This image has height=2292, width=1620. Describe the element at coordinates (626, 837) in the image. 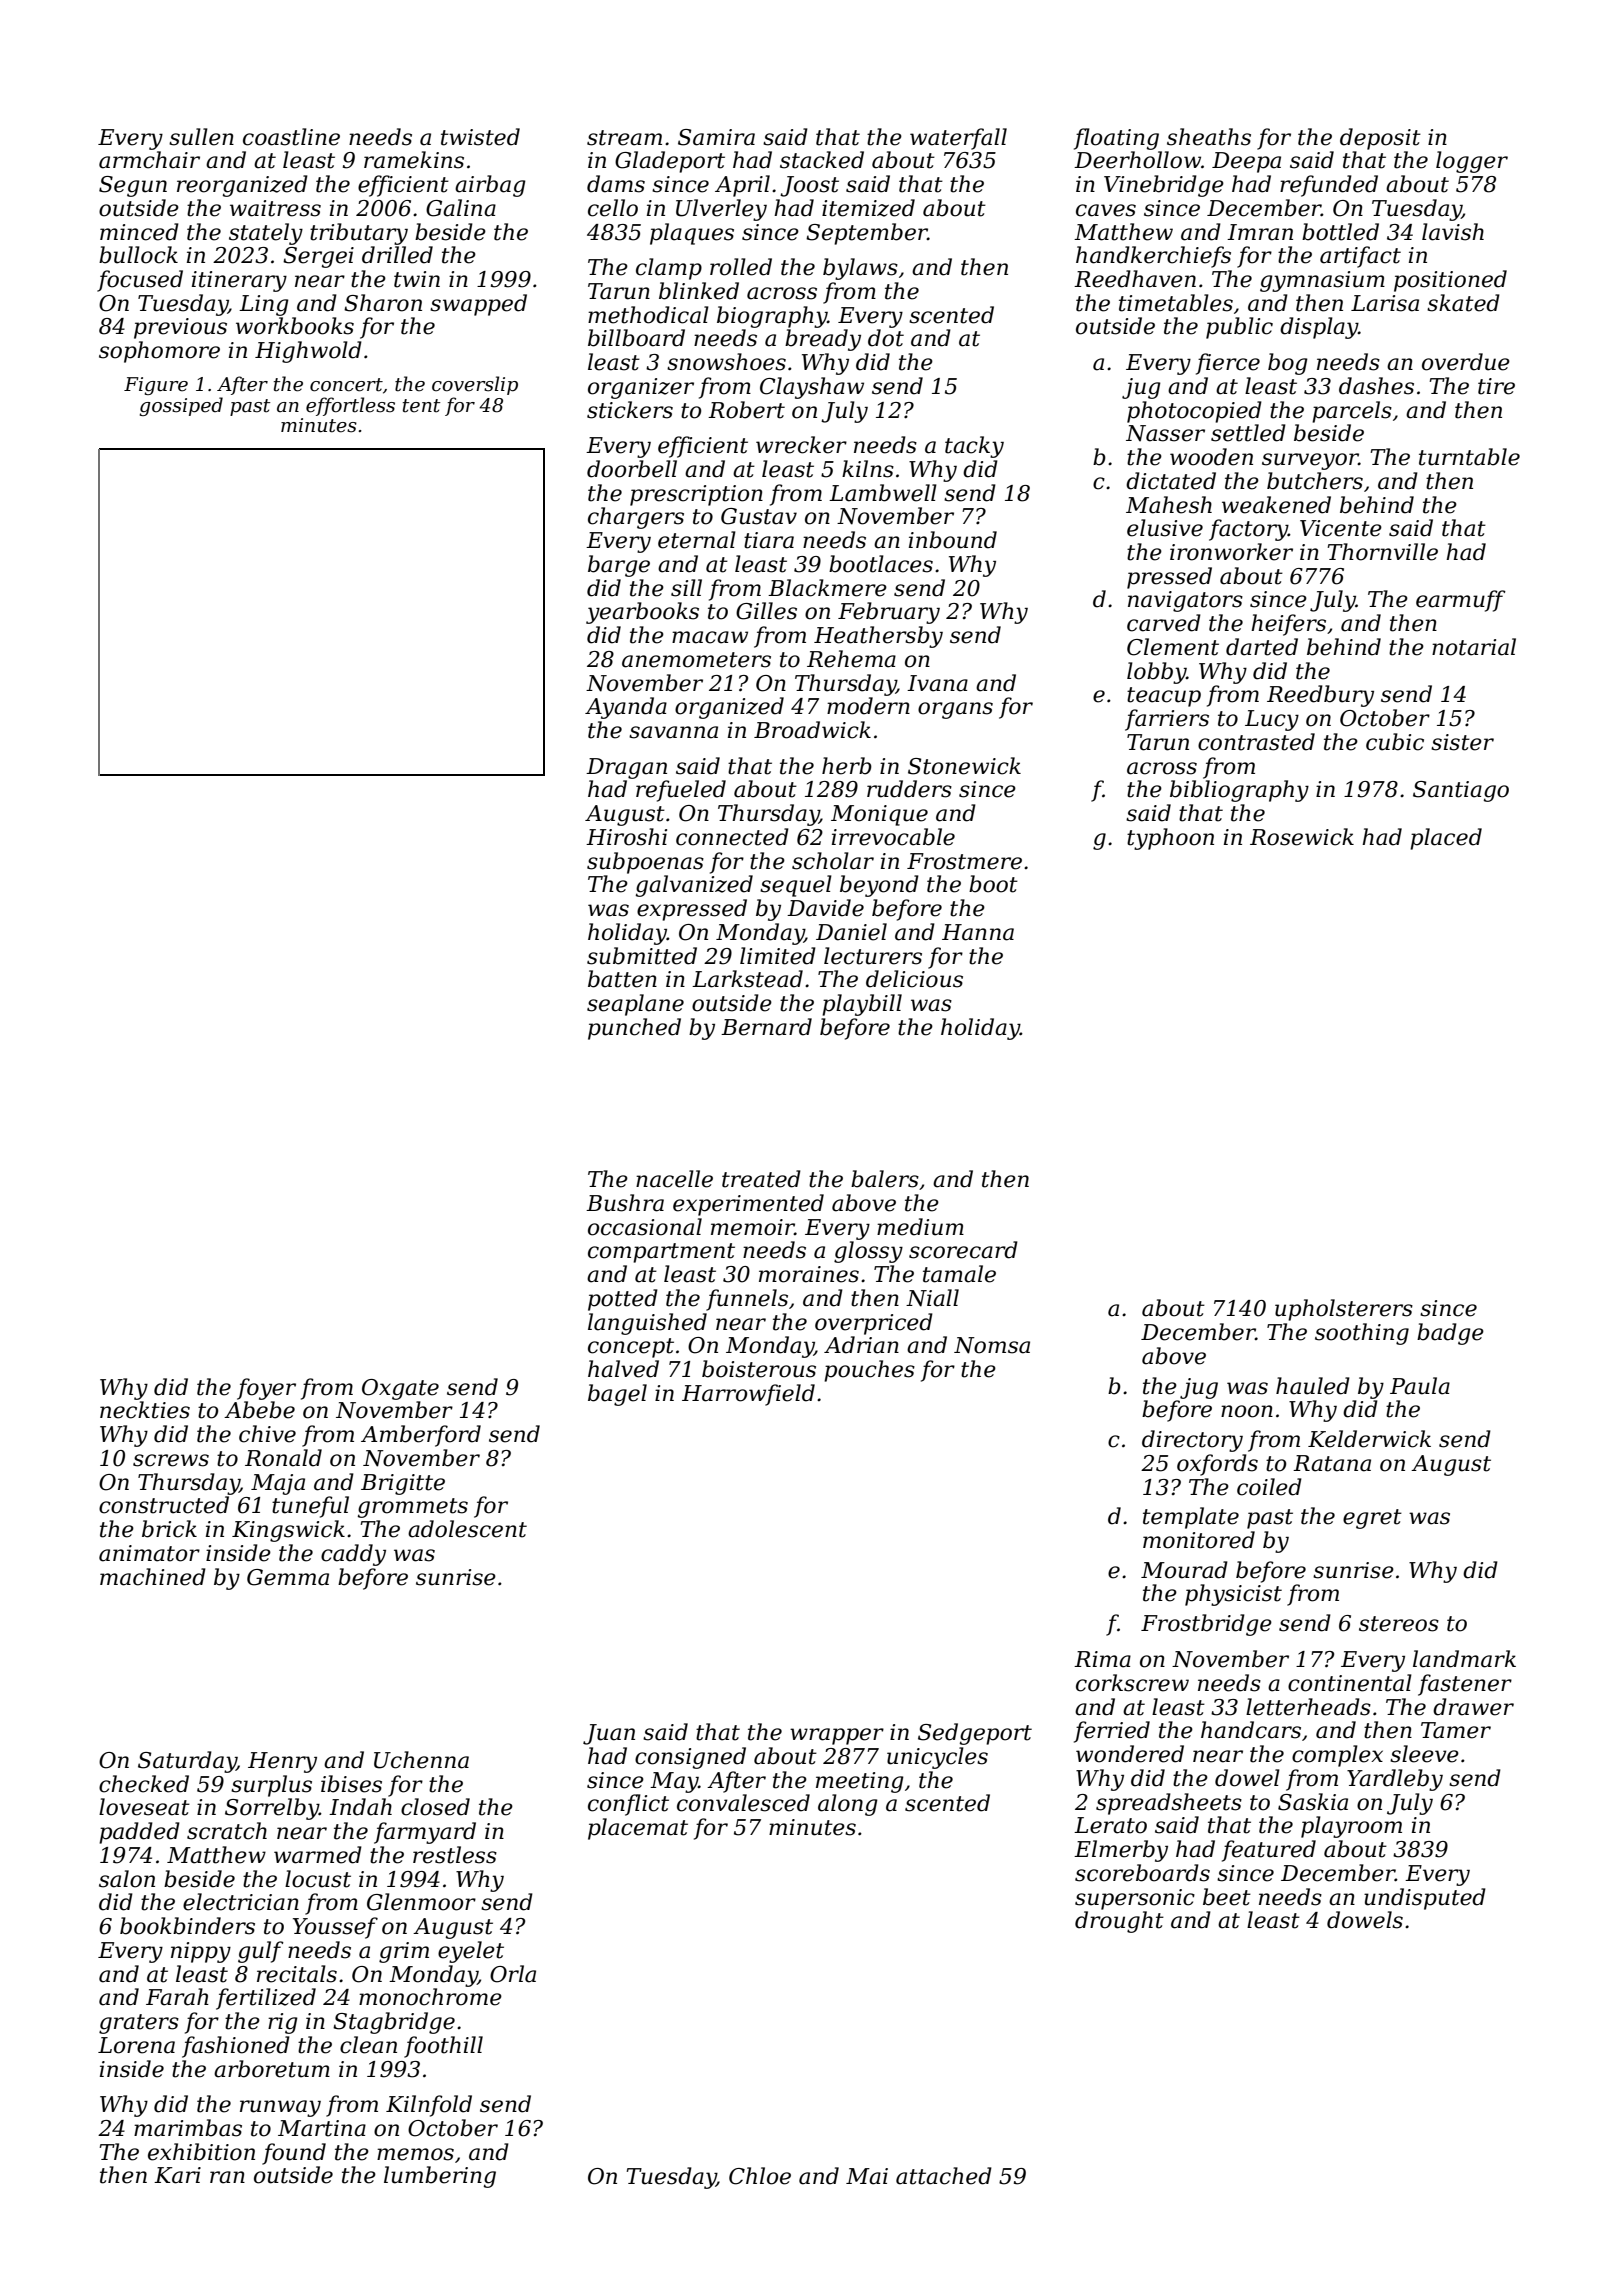

I see `Hiroshi` at that location.
